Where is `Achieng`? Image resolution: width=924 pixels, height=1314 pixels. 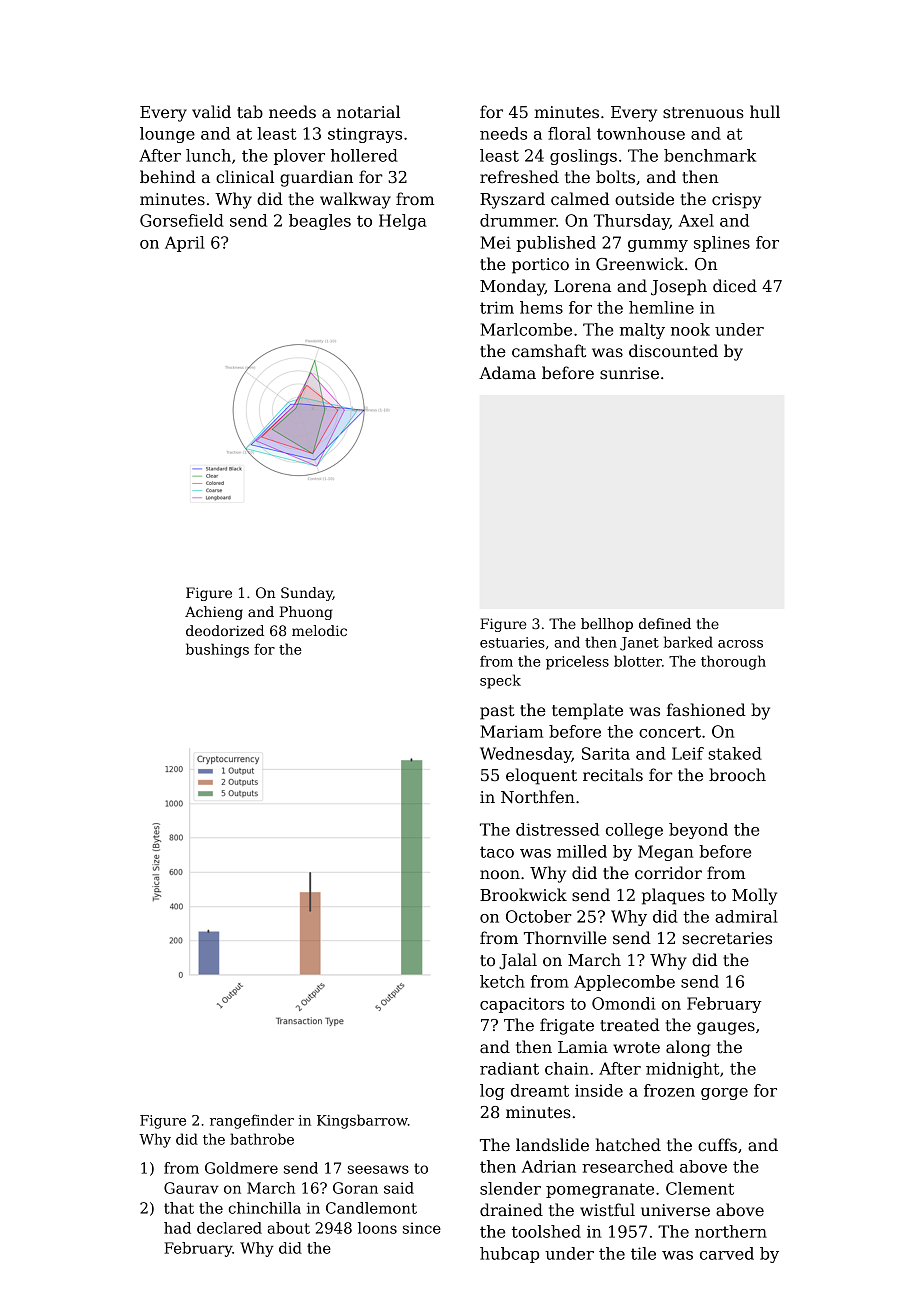
Achieng is located at coordinates (214, 613).
